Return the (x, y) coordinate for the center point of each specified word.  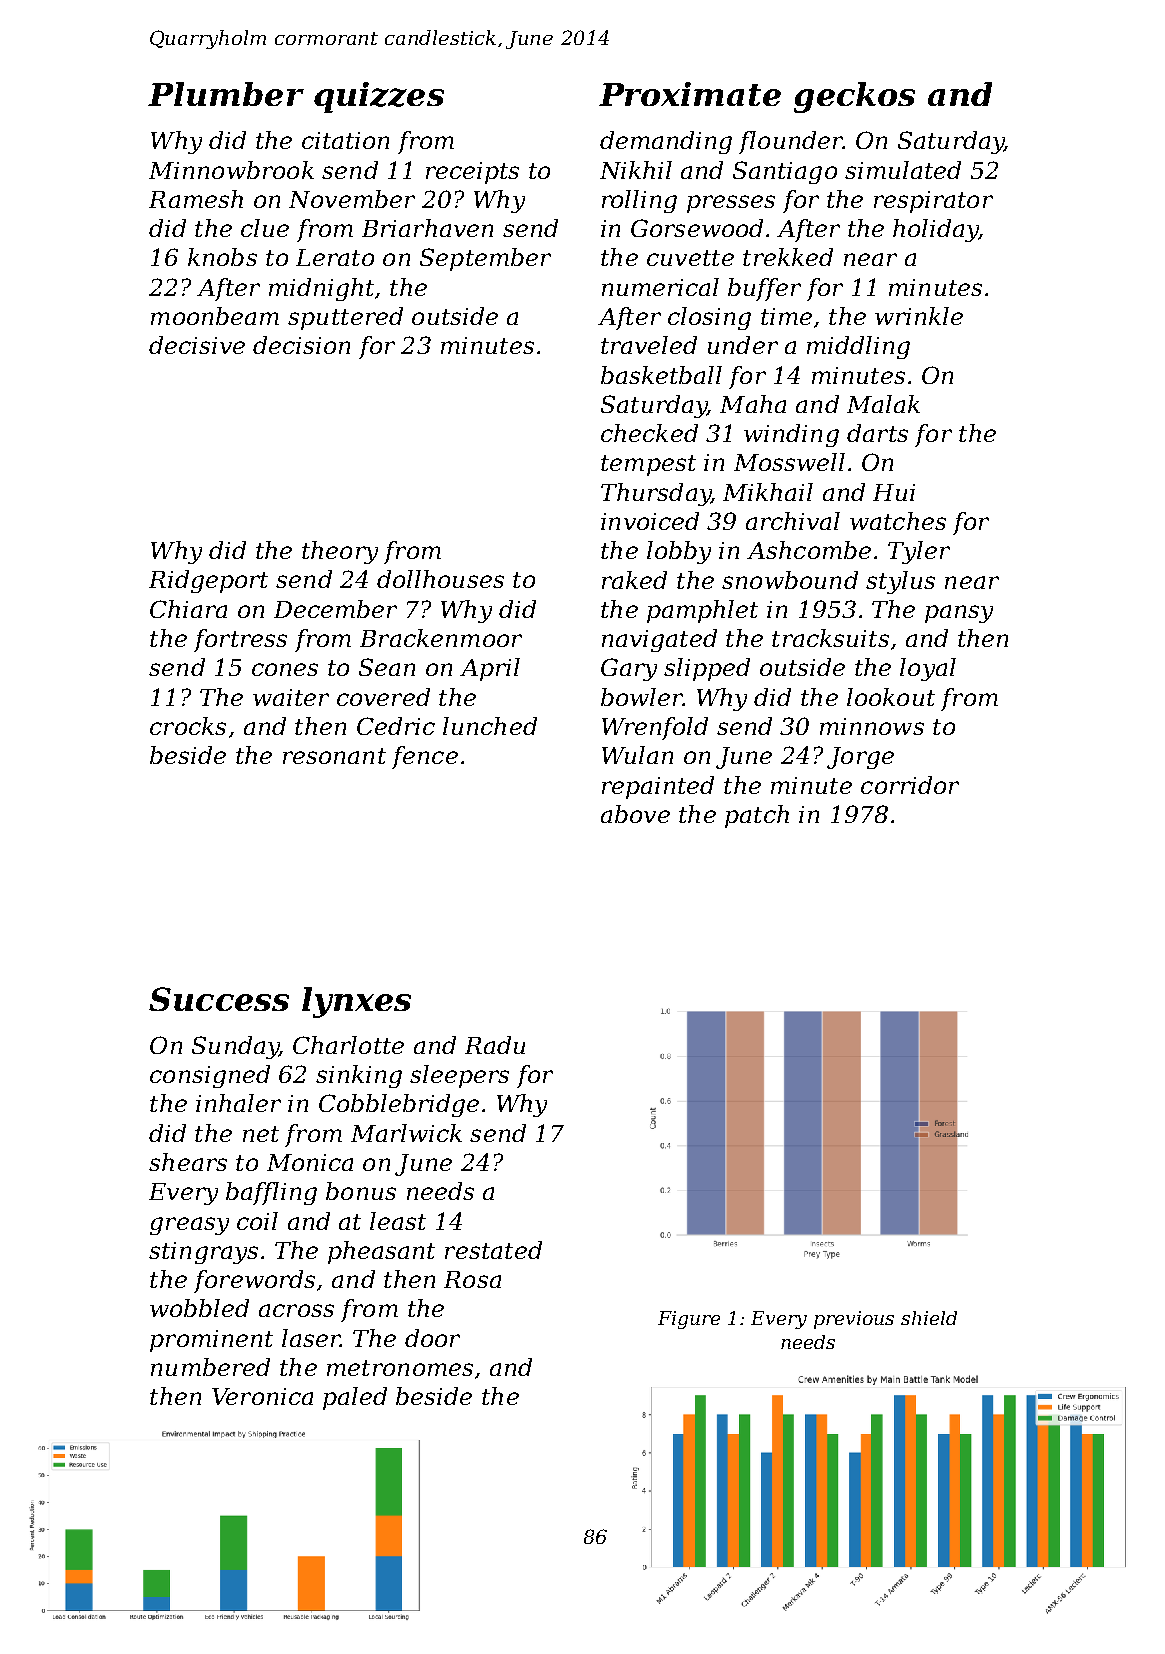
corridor (910, 785)
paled (355, 1398)
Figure (689, 1320)
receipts (472, 173)
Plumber (226, 94)
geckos (854, 97)
